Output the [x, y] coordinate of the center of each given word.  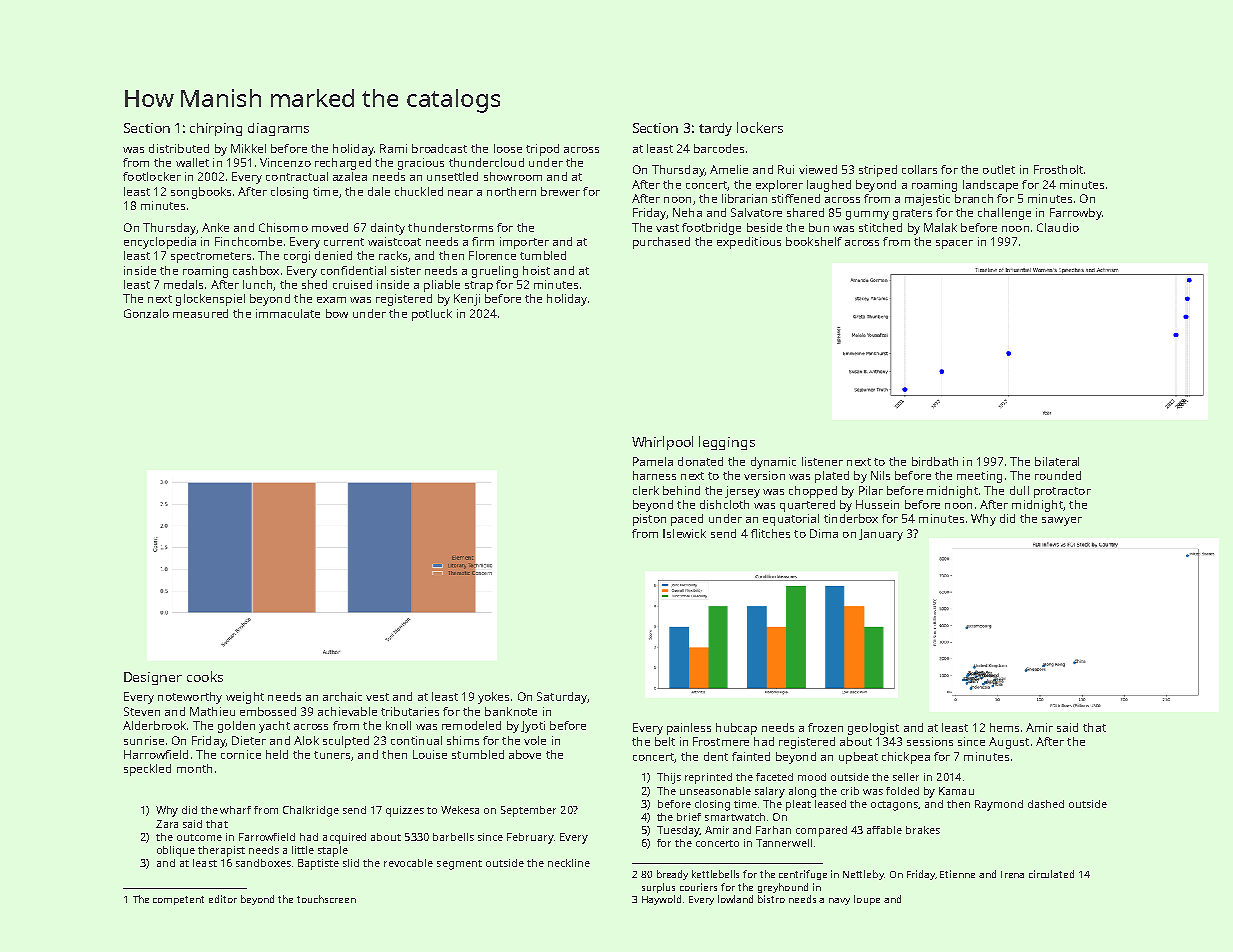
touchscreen [326, 899]
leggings [727, 443]
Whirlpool [662, 443]
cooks [205, 676]
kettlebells [715, 874]
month [194, 768]
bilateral [1057, 461]
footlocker [152, 176]
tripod [542, 150]
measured [200, 313]
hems [1004, 727]
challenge [1004, 214]
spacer [954, 244]
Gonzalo [146, 313]
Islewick [684, 533]
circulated [1051, 874]
